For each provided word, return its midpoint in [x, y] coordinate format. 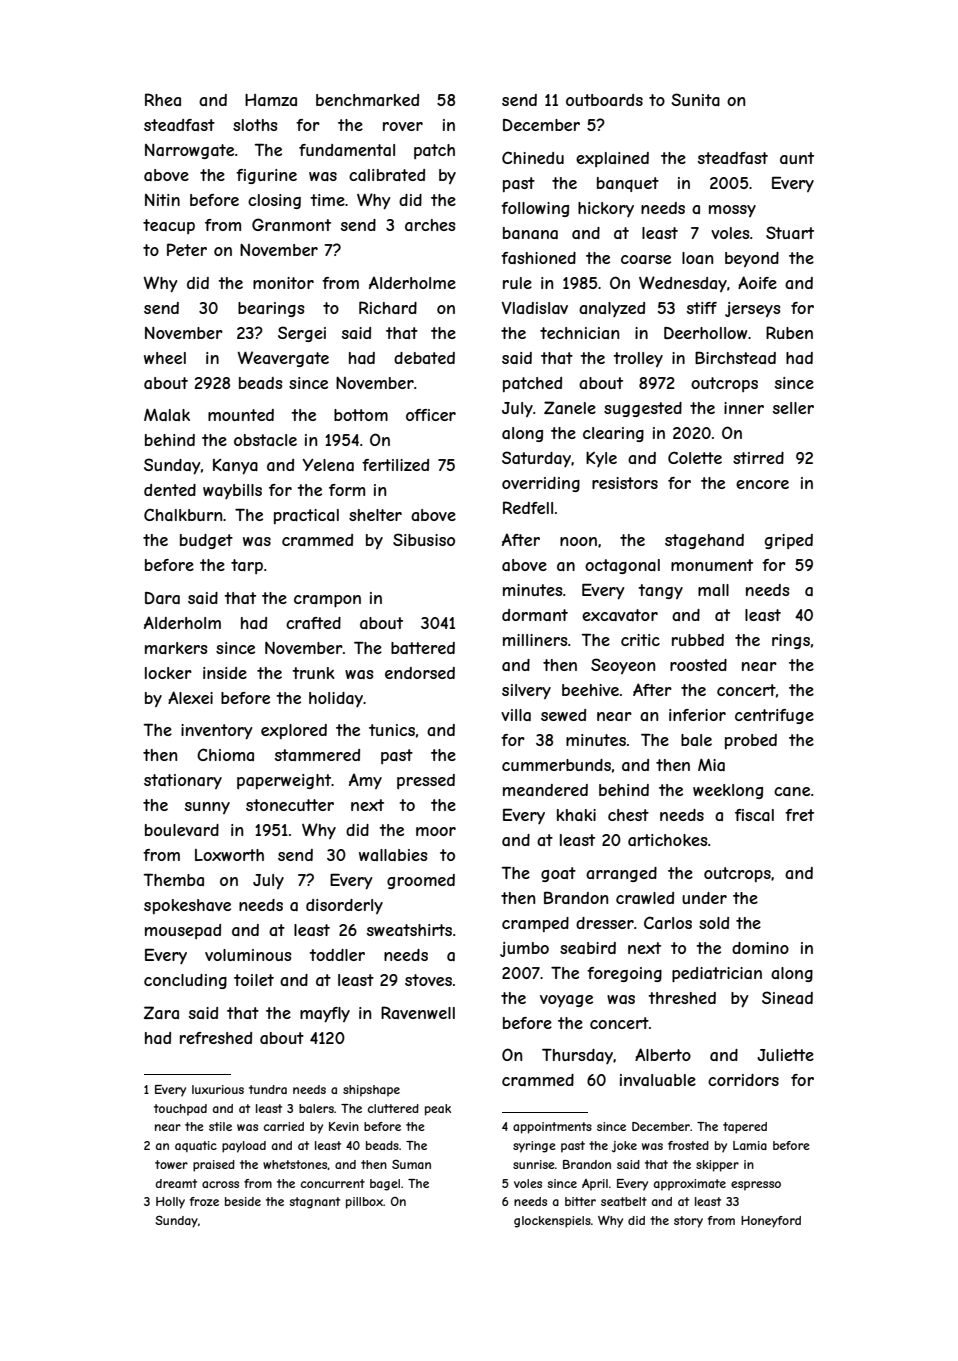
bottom [361, 415]
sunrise [534, 1164]
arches [430, 225]
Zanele [570, 407]
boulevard [182, 830]
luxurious [218, 1089]
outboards [604, 100]
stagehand [704, 541]
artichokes [668, 840]
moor [436, 831]
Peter [187, 249]
